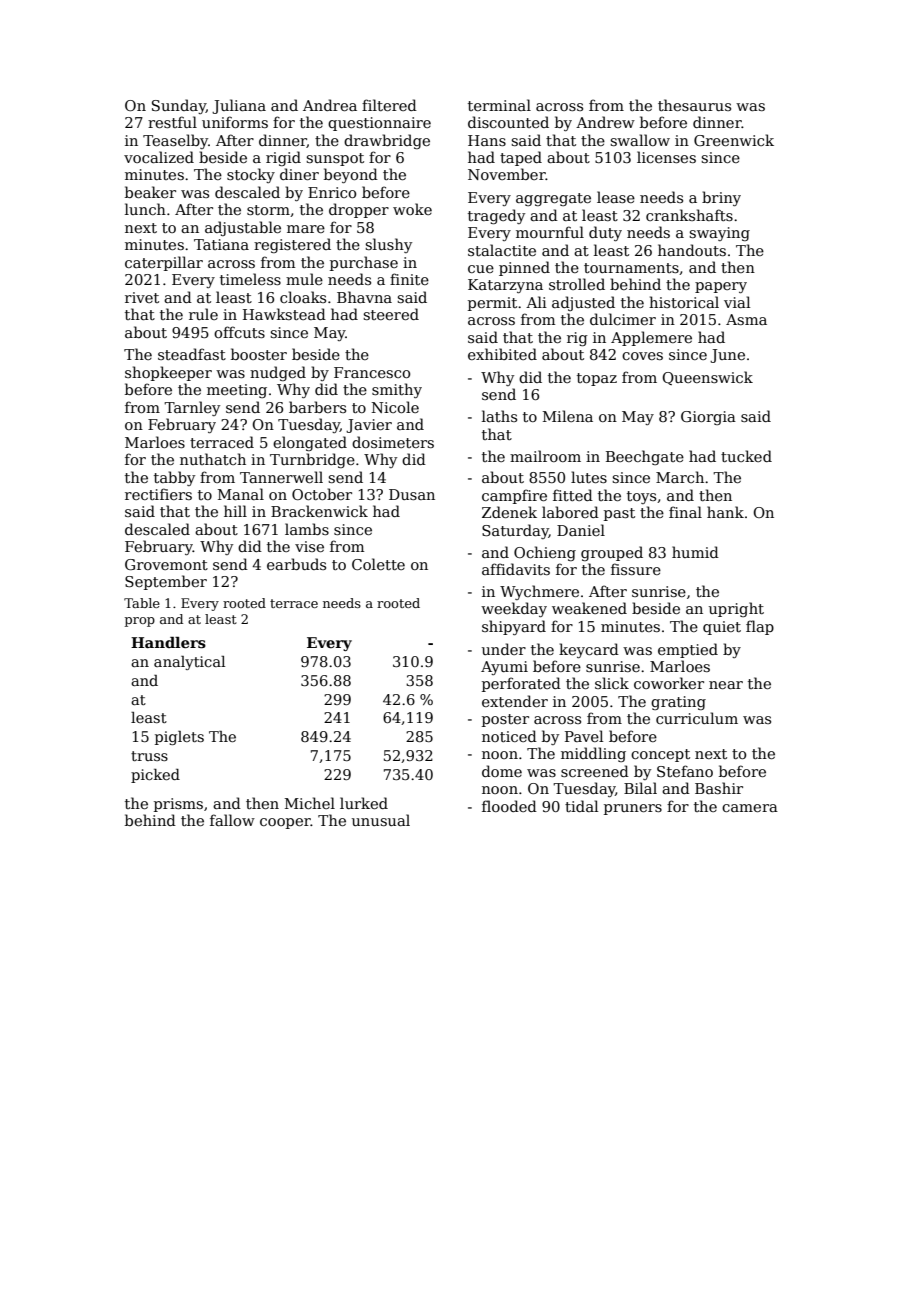  Describe the element at coordinates (285, 823) in the screenshot. I see `cooper` at that location.
